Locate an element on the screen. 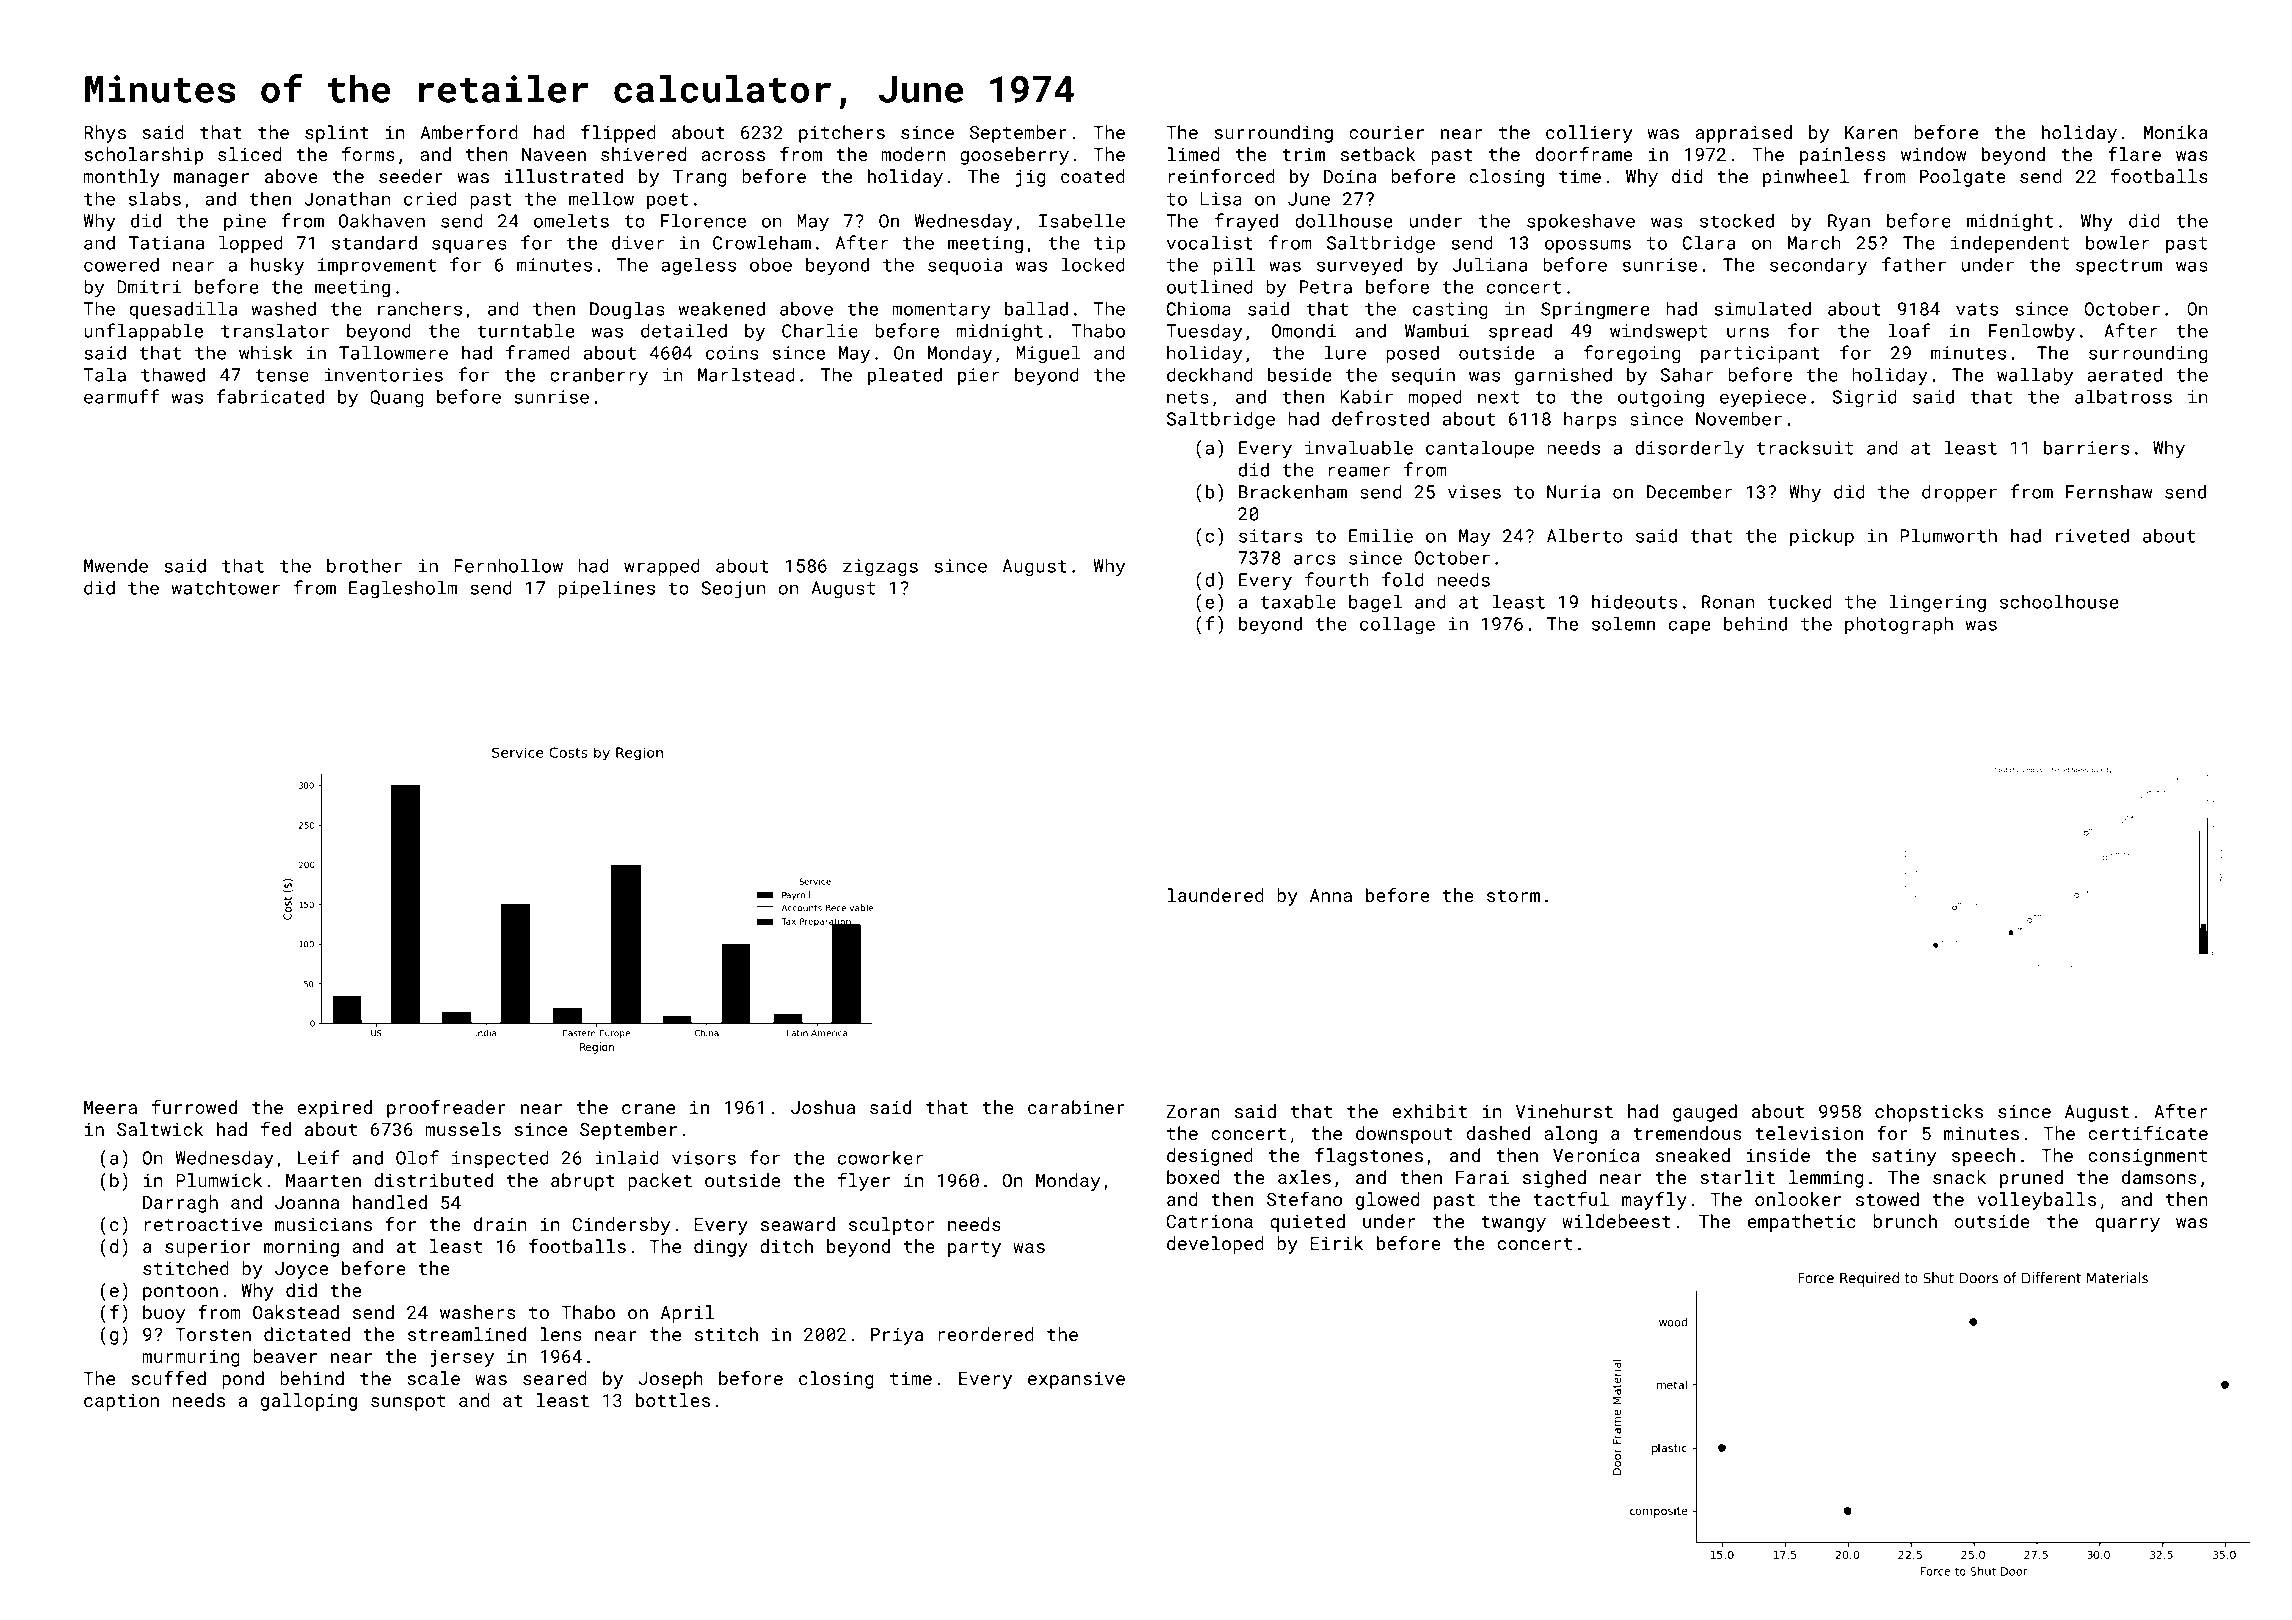  dollhouse is located at coordinates (1344, 220).
